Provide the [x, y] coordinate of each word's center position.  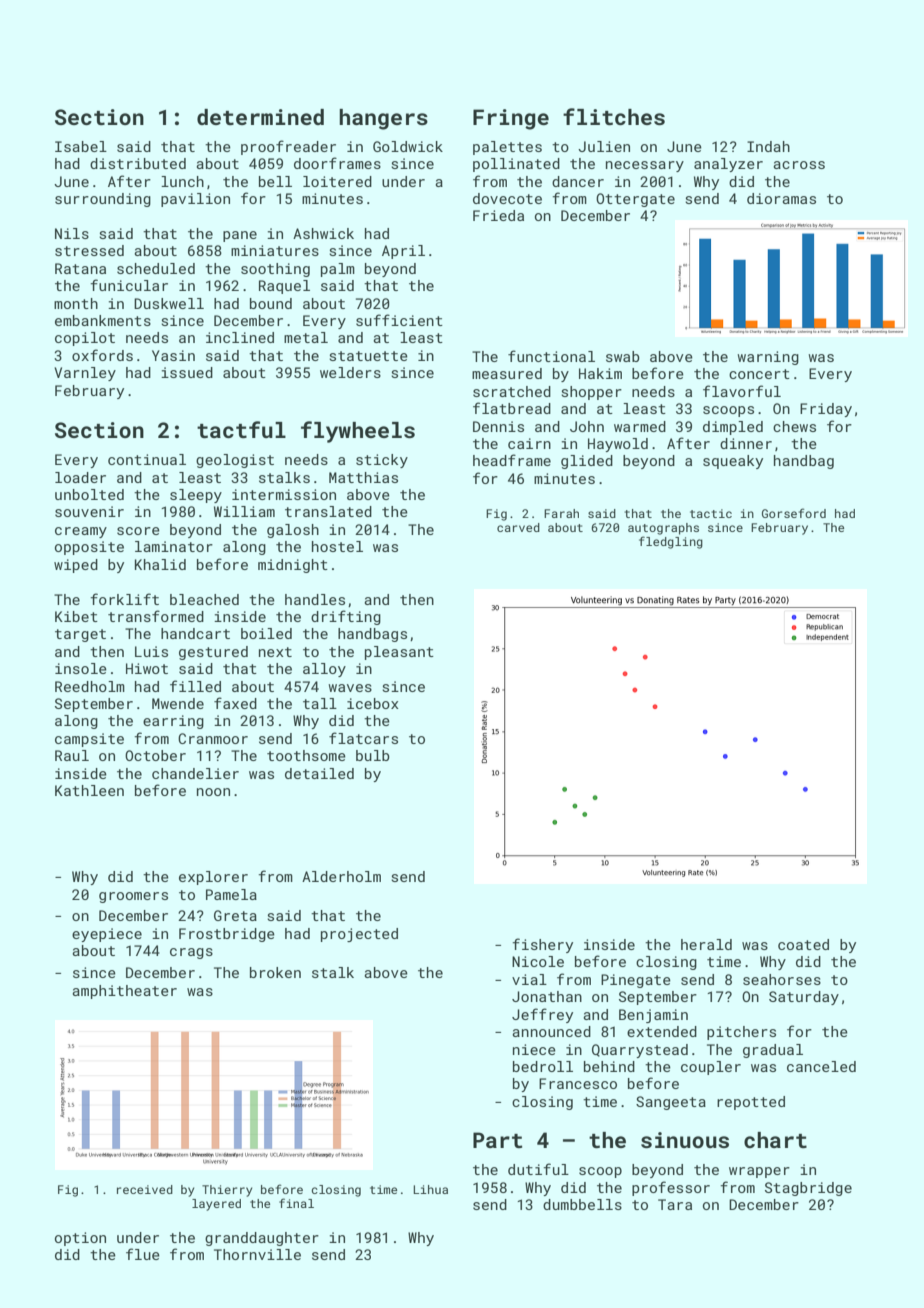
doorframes [337, 163]
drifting [346, 617]
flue [143, 1254]
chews [794, 426]
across [799, 165]
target [80, 635]
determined [260, 117]
